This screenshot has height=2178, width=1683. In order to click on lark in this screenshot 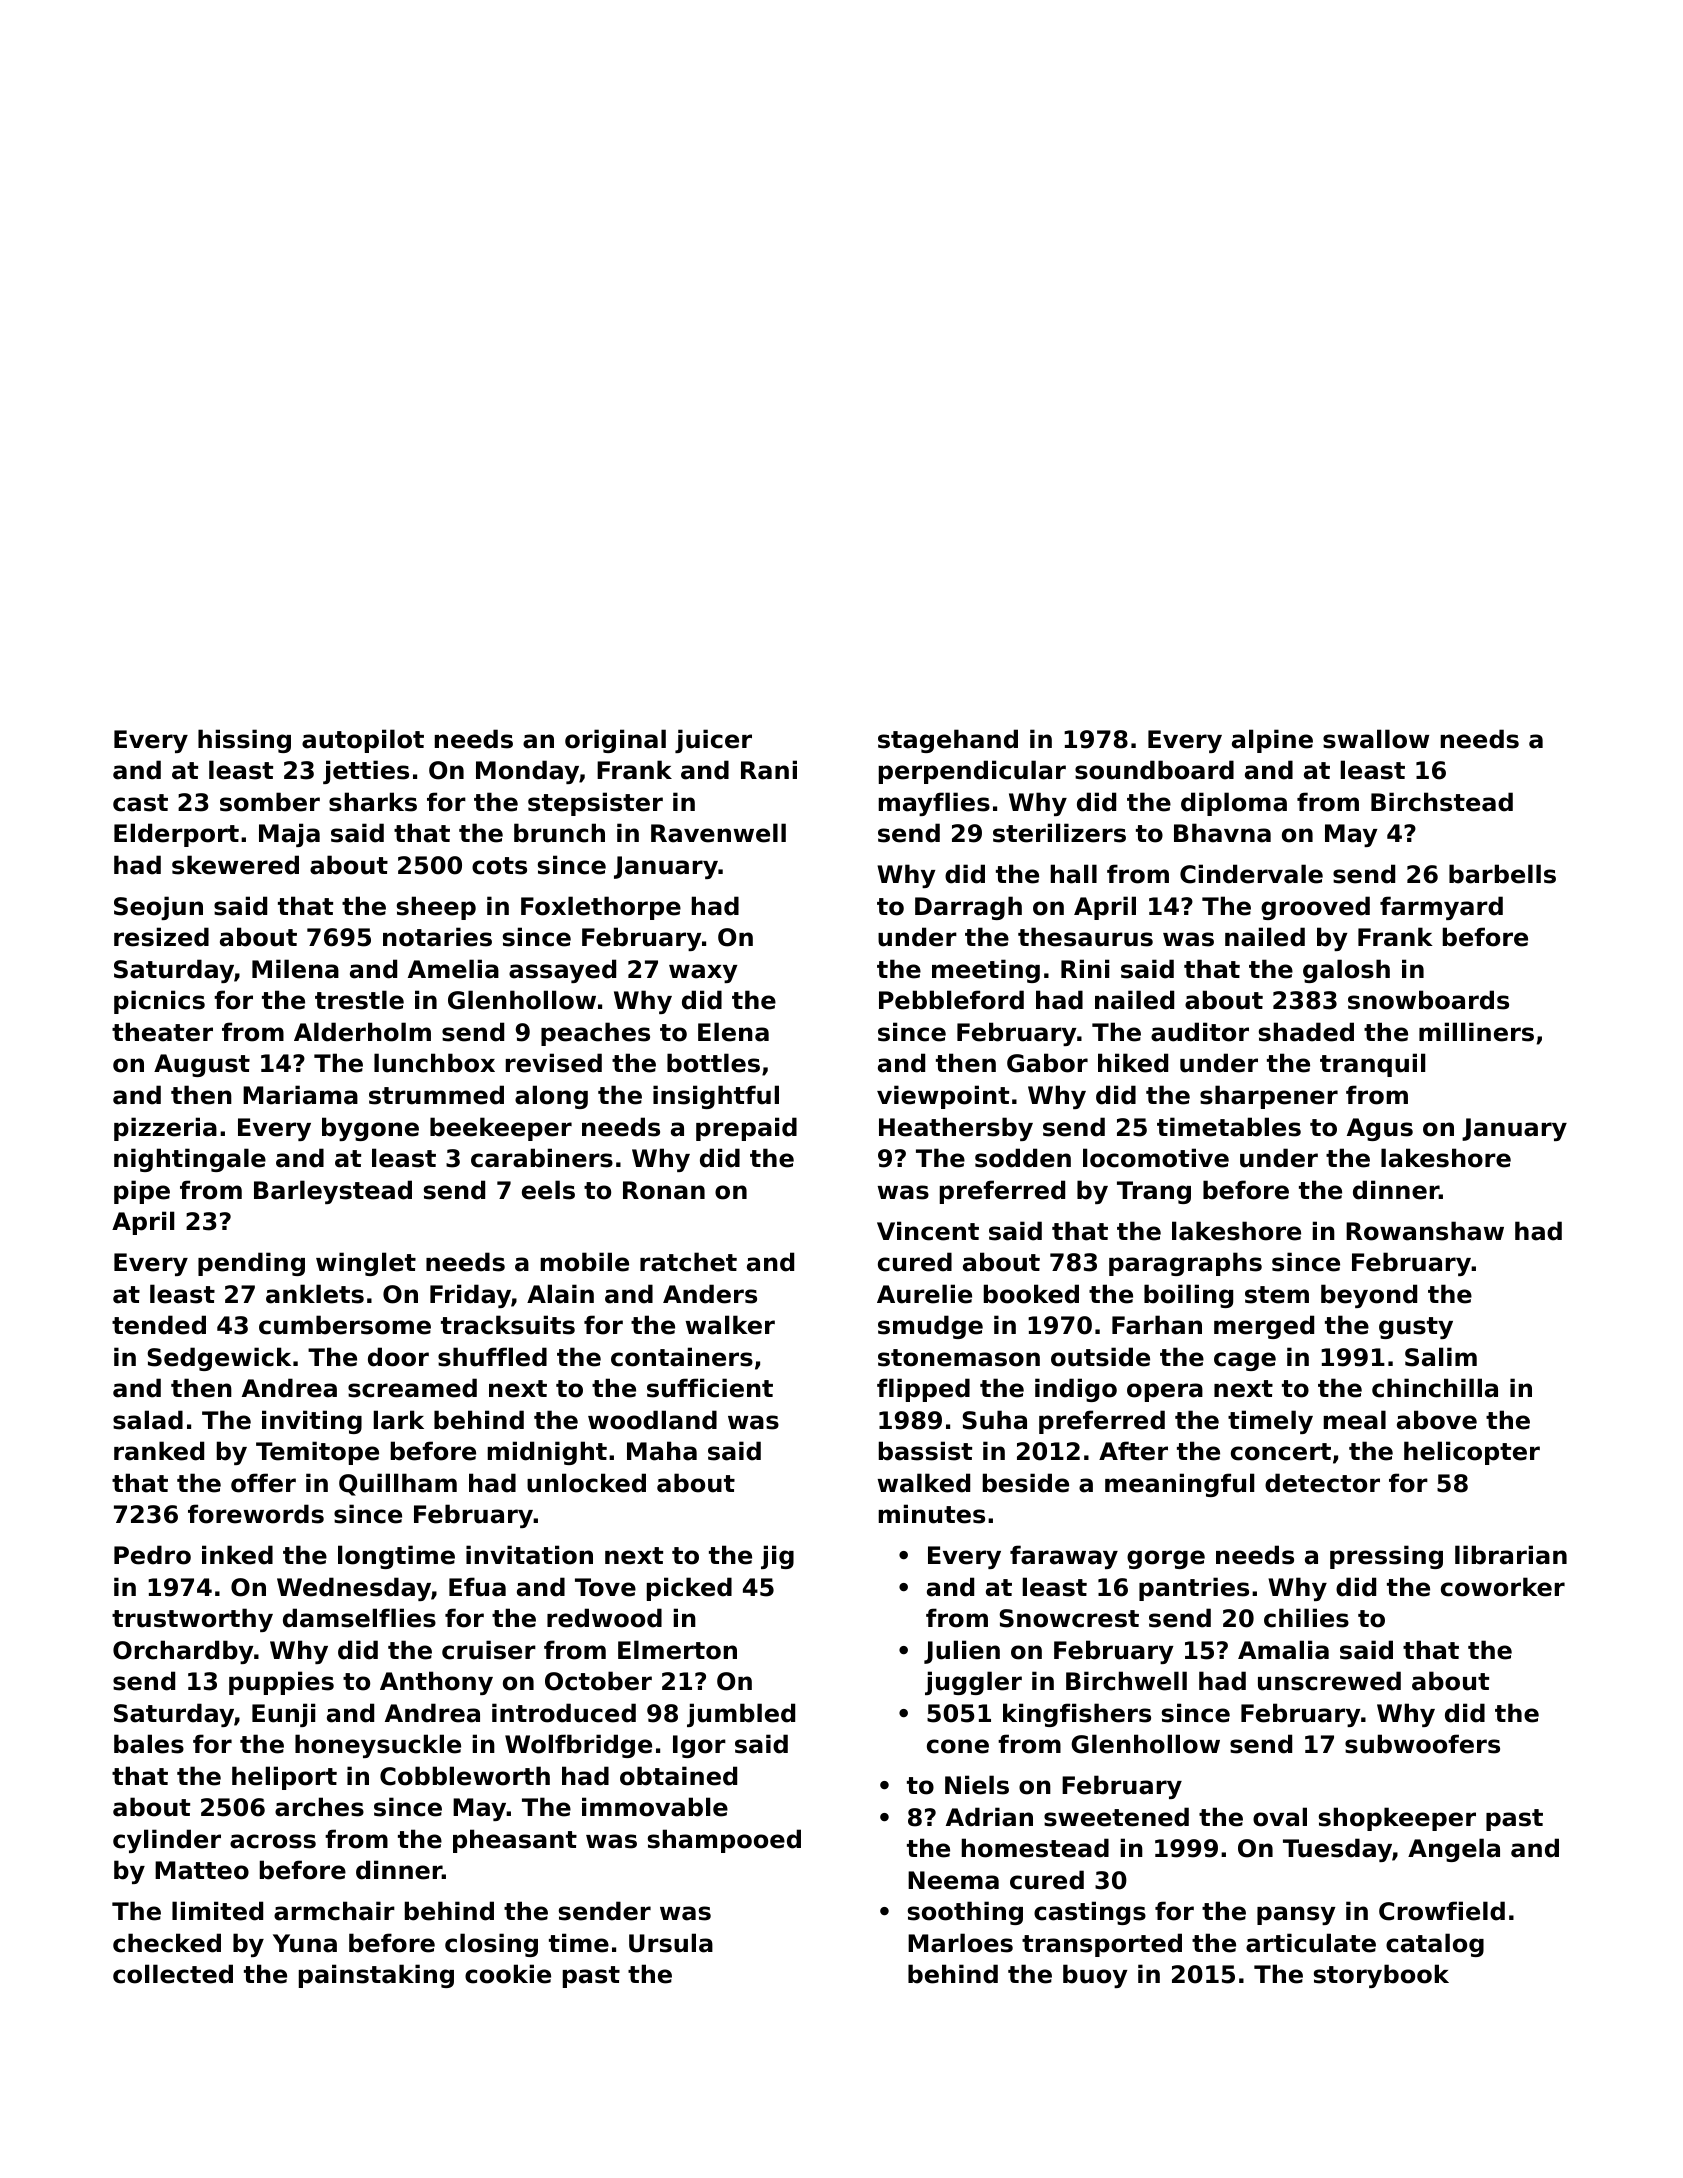, I will do `click(399, 1420)`.
